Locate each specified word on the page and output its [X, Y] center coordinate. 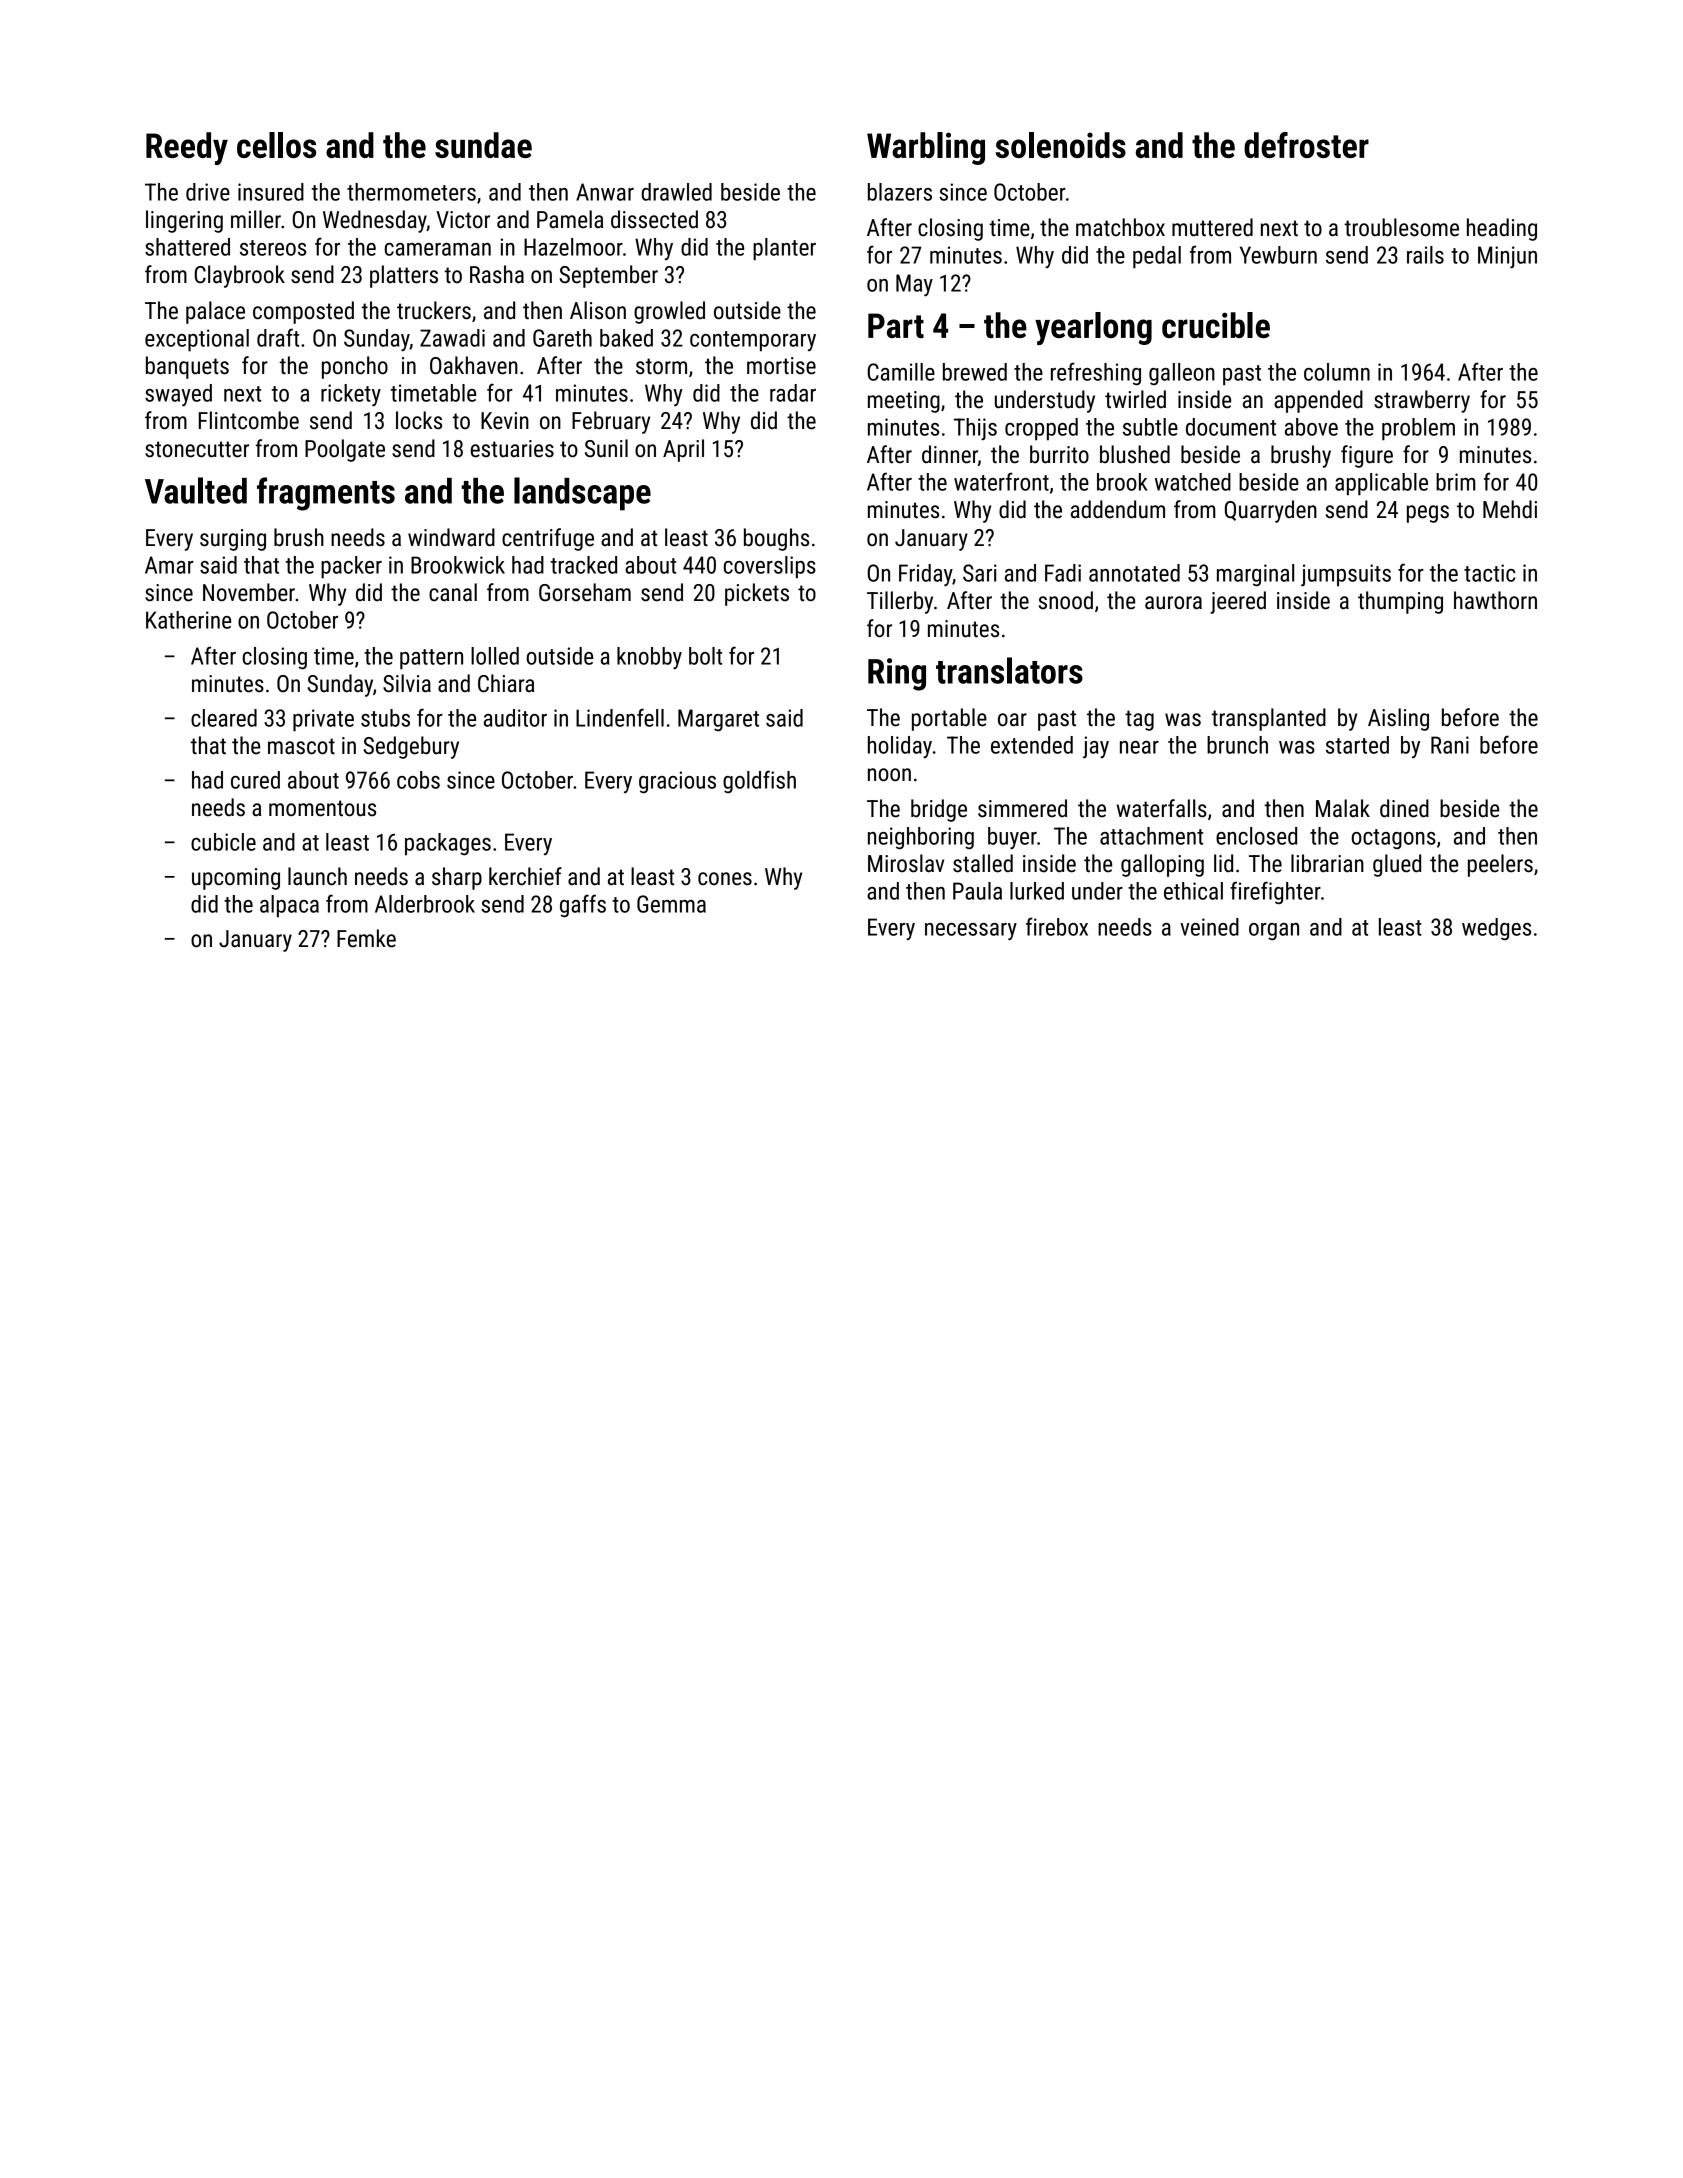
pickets [757, 594]
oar [1012, 720]
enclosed [1256, 836]
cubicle [223, 842]
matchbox [1120, 227]
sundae [483, 145]
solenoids [1060, 145]
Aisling [1398, 719]
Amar [169, 565]
